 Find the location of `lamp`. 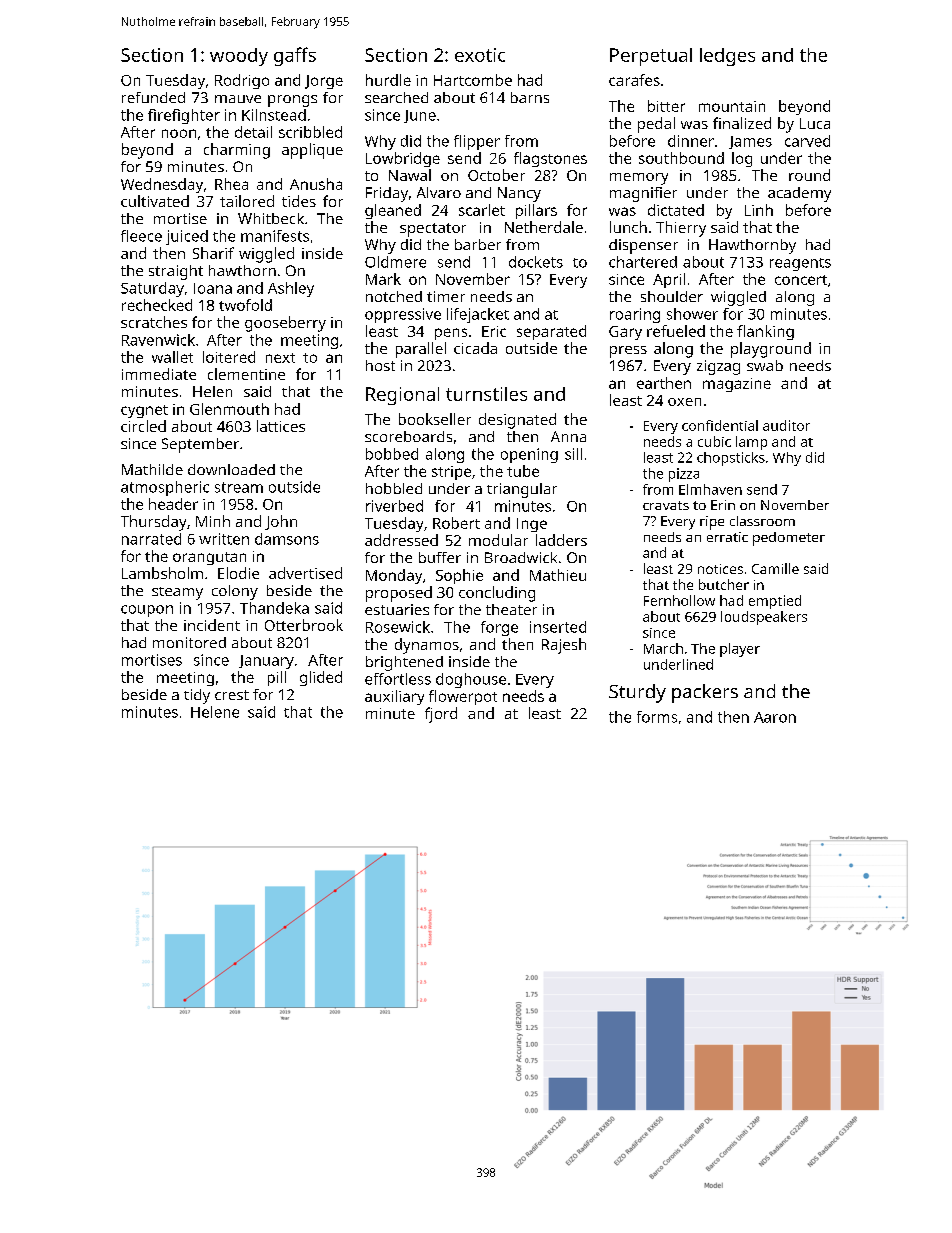

lamp is located at coordinates (751, 443).
